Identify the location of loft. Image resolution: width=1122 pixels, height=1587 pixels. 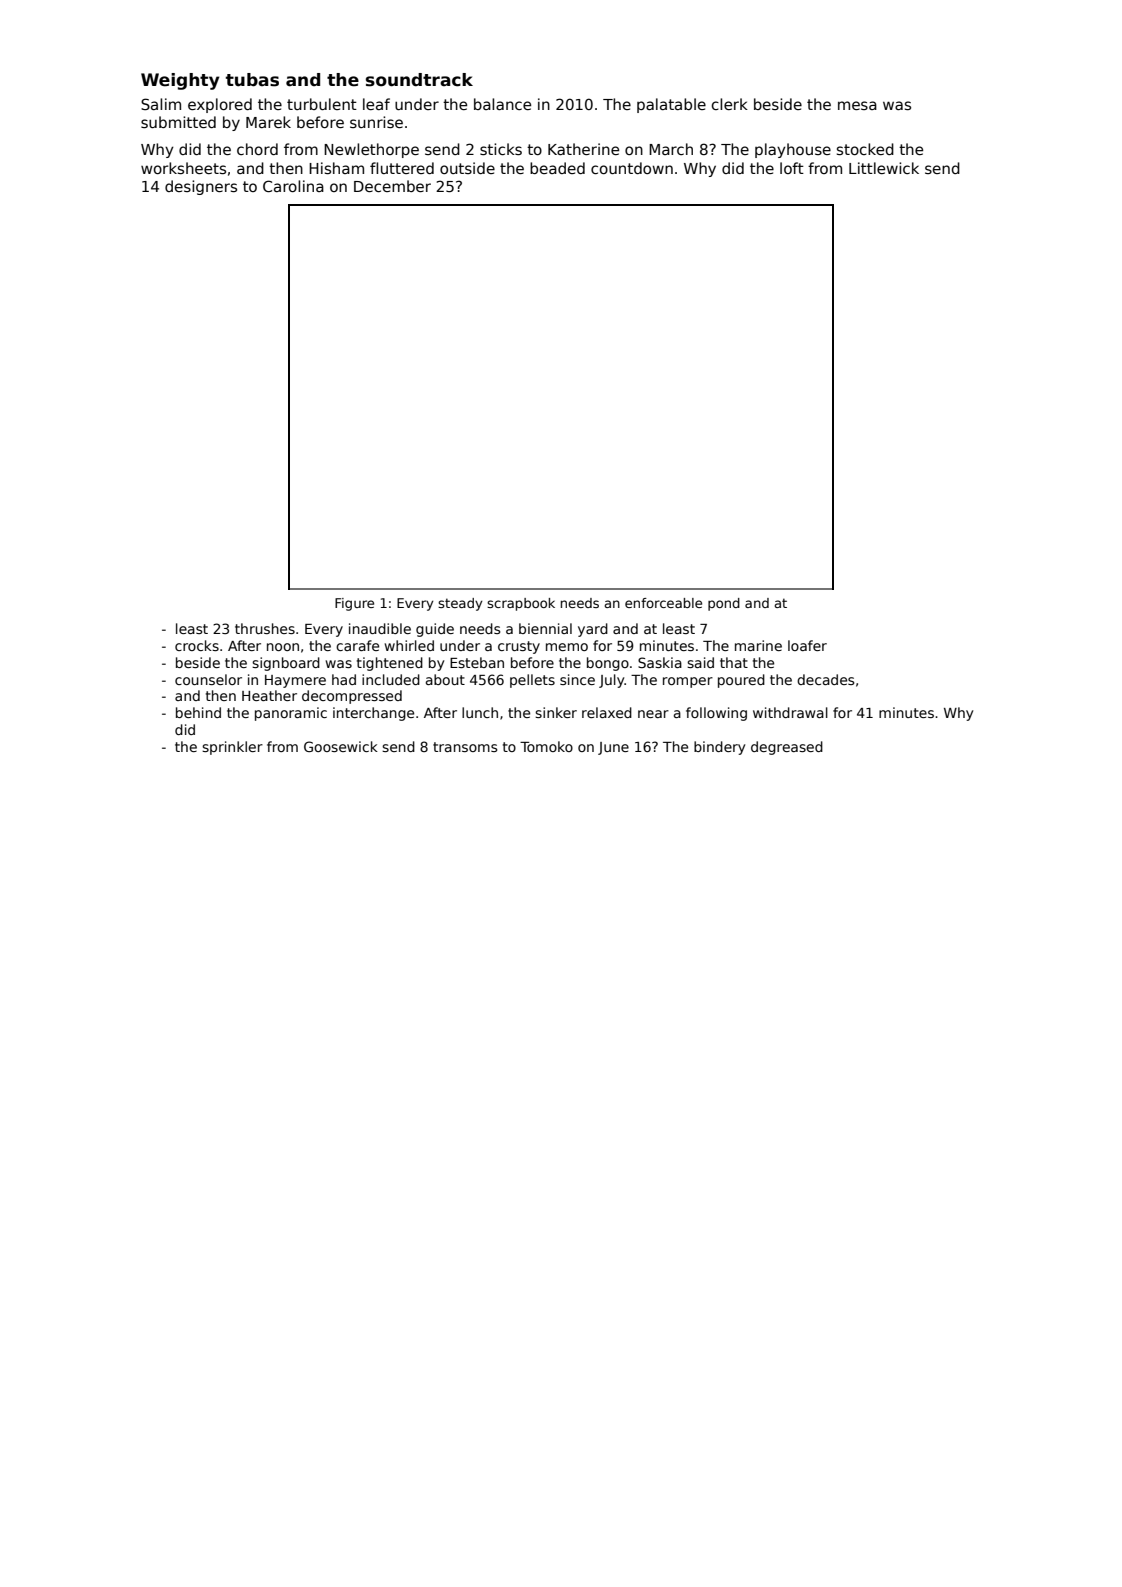
(792, 168).
